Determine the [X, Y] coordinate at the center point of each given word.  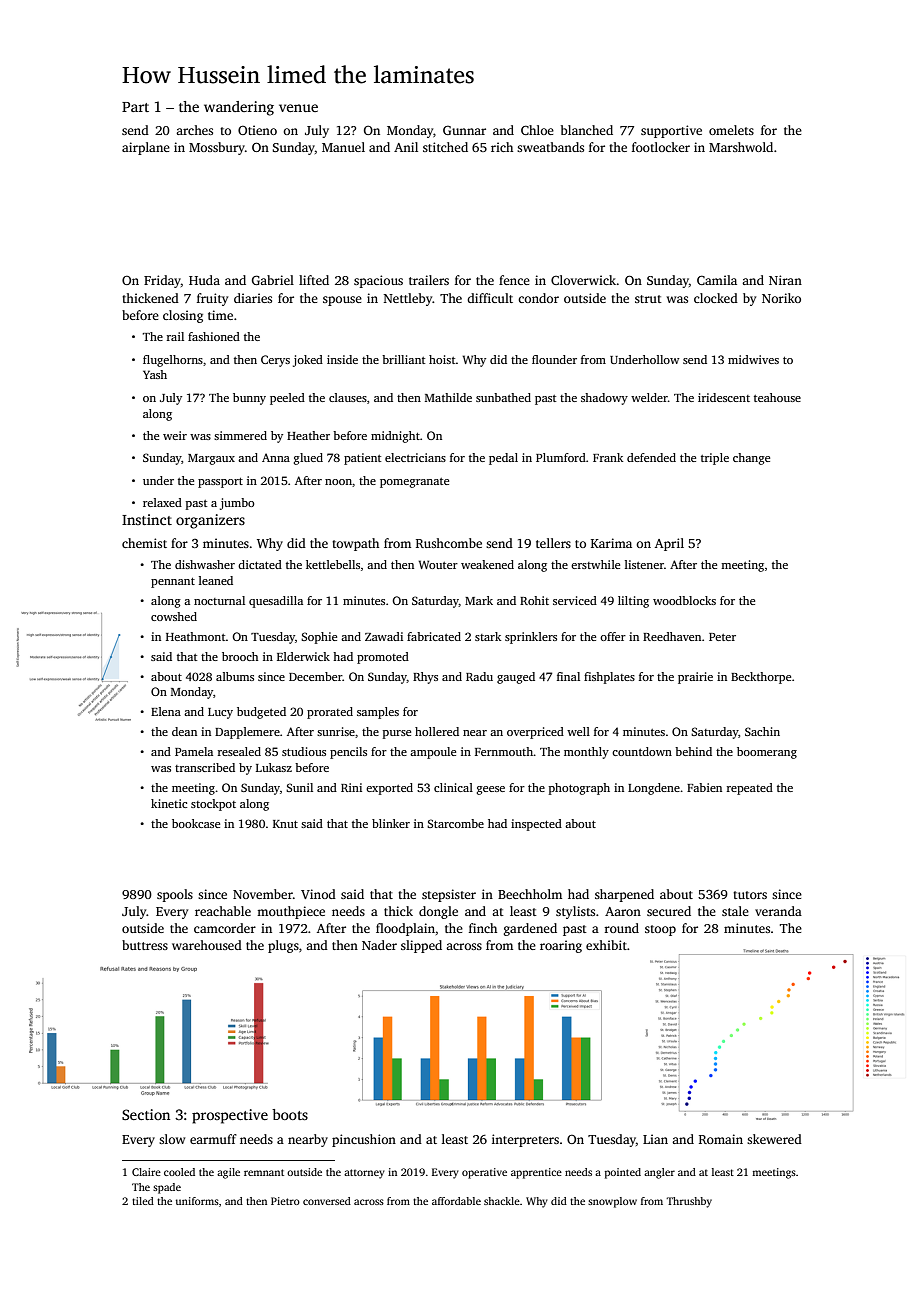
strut [648, 299]
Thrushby [689, 1202]
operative [484, 1173]
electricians [415, 457]
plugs [283, 946]
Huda [204, 280]
